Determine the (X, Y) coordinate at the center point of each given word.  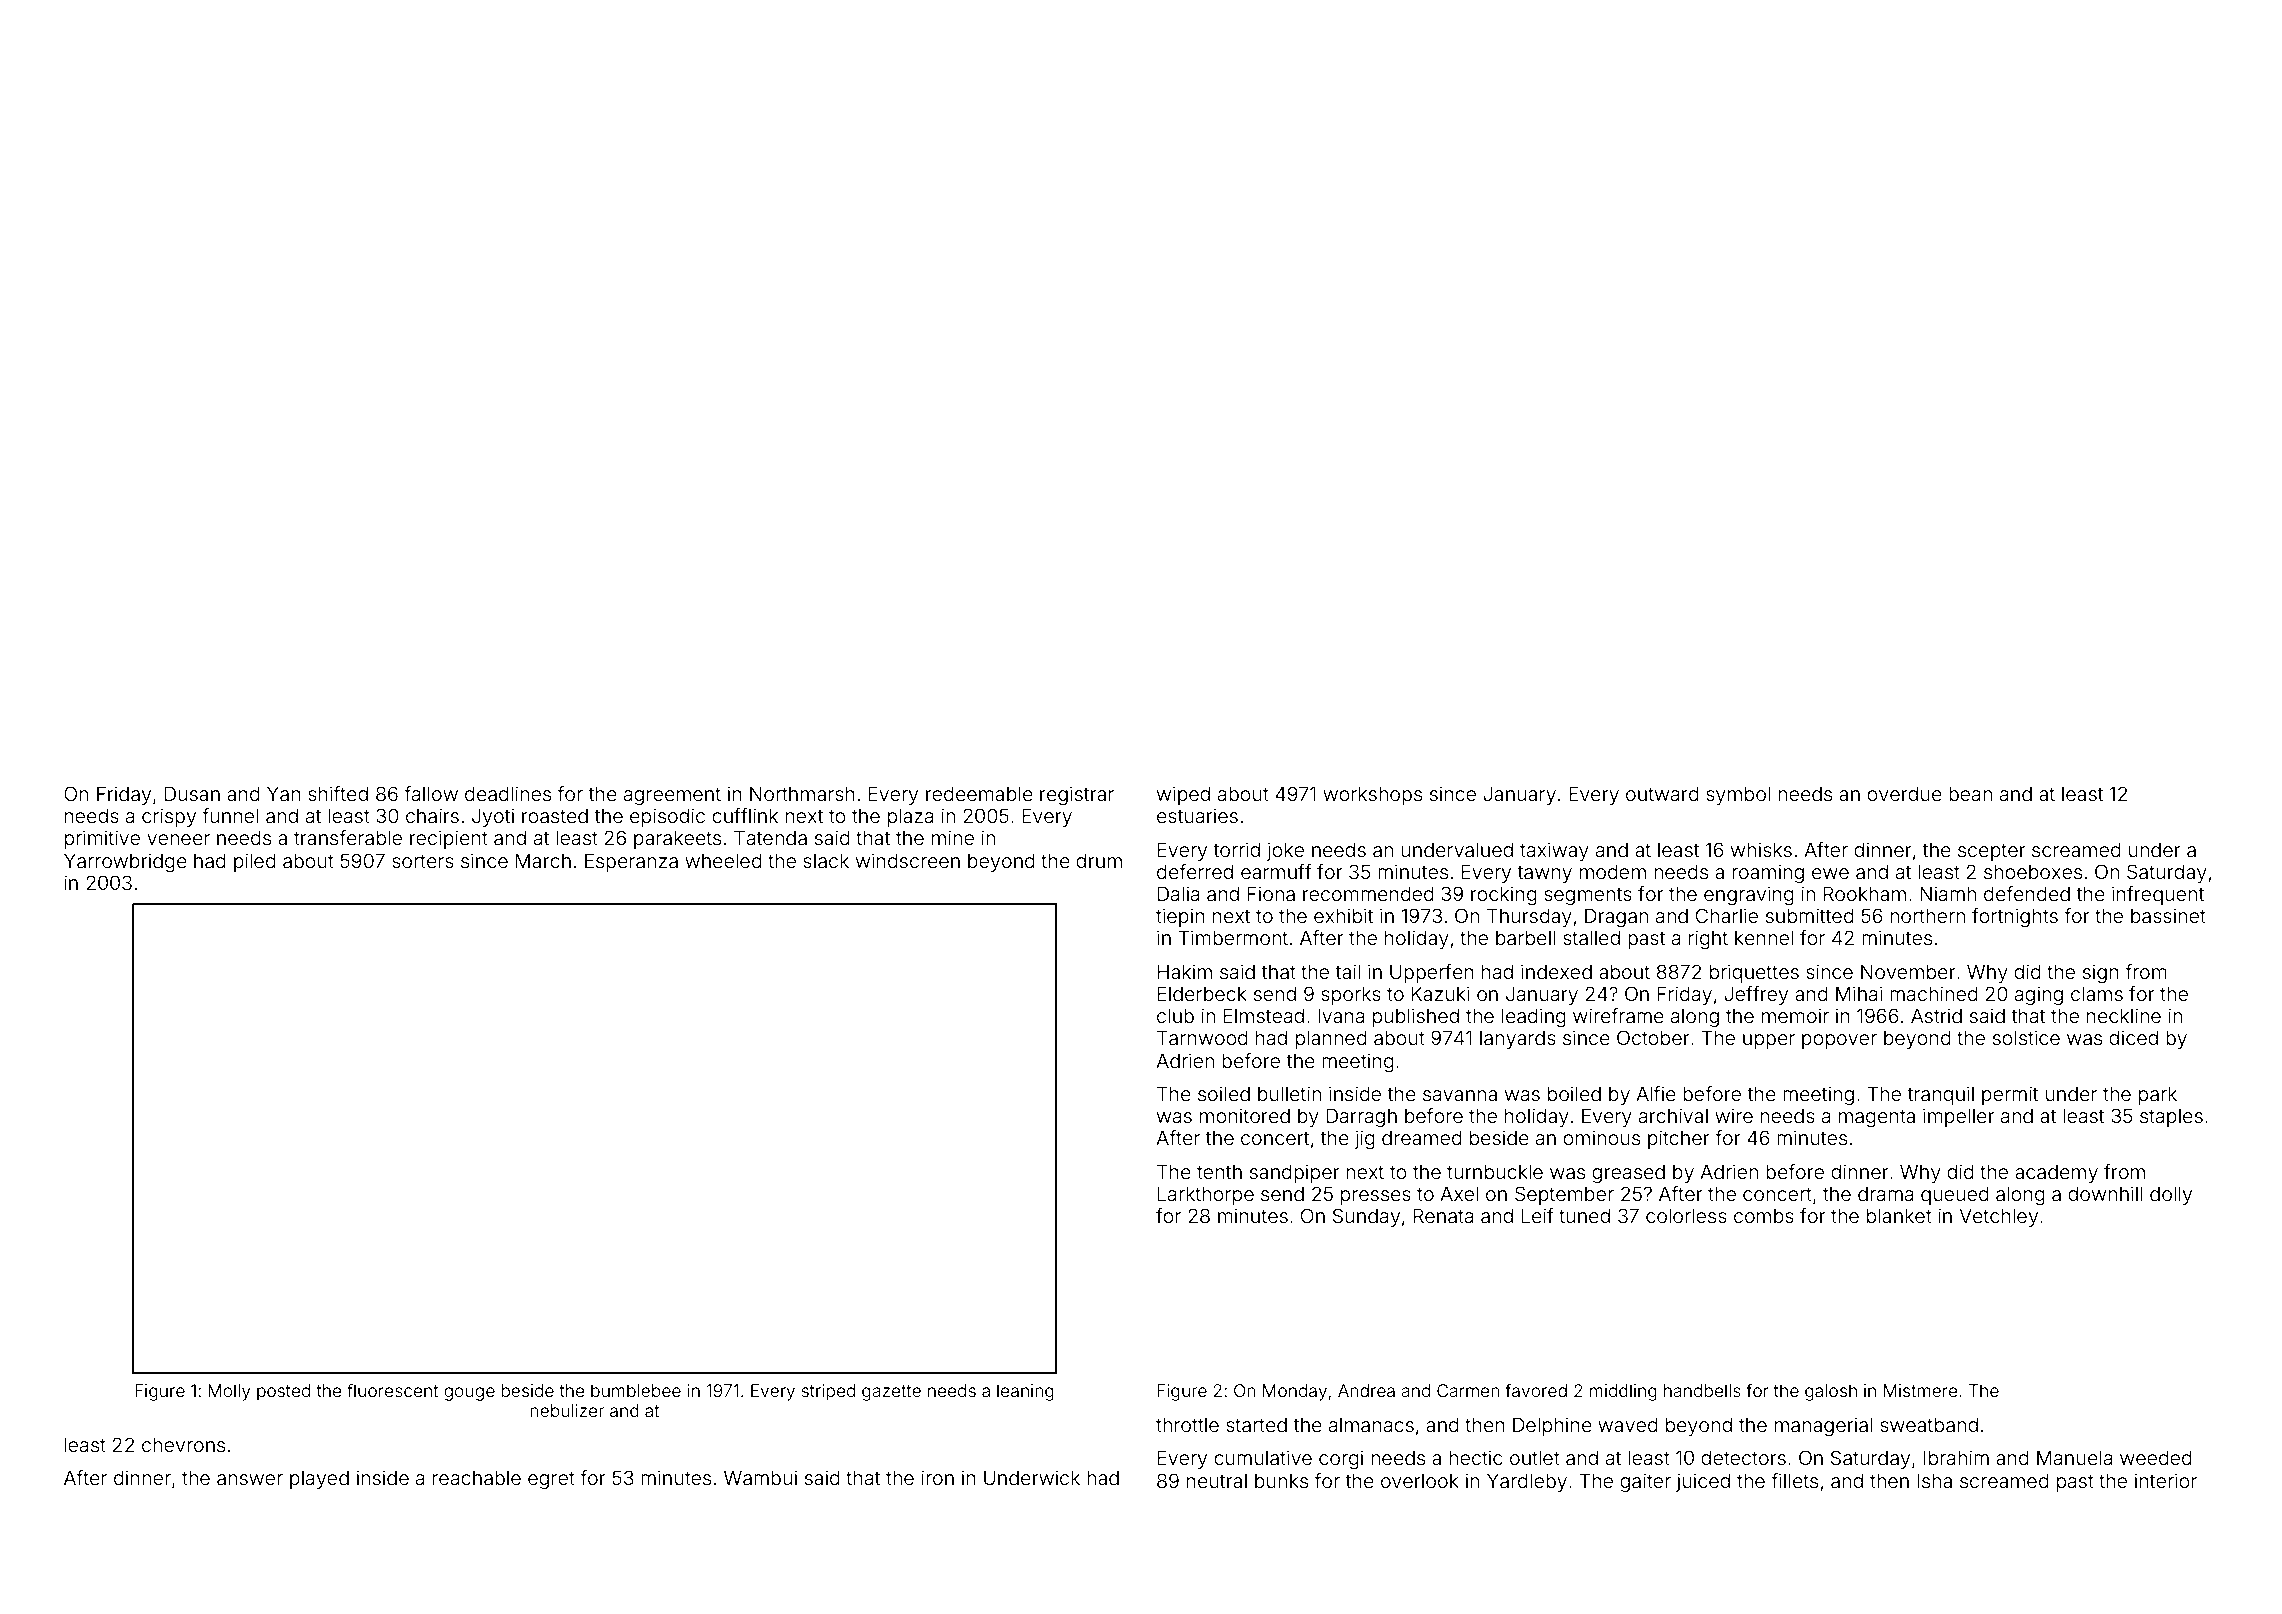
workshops (1372, 795)
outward (1662, 793)
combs (1764, 1216)
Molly (229, 1392)
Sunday (1366, 1217)
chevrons (183, 1444)
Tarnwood (1202, 1037)
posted (283, 1392)
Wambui (760, 1477)
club (1175, 1015)
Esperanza (631, 862)
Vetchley (1998, 1217)
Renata (1444, 1215)
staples (2171, 1118)
